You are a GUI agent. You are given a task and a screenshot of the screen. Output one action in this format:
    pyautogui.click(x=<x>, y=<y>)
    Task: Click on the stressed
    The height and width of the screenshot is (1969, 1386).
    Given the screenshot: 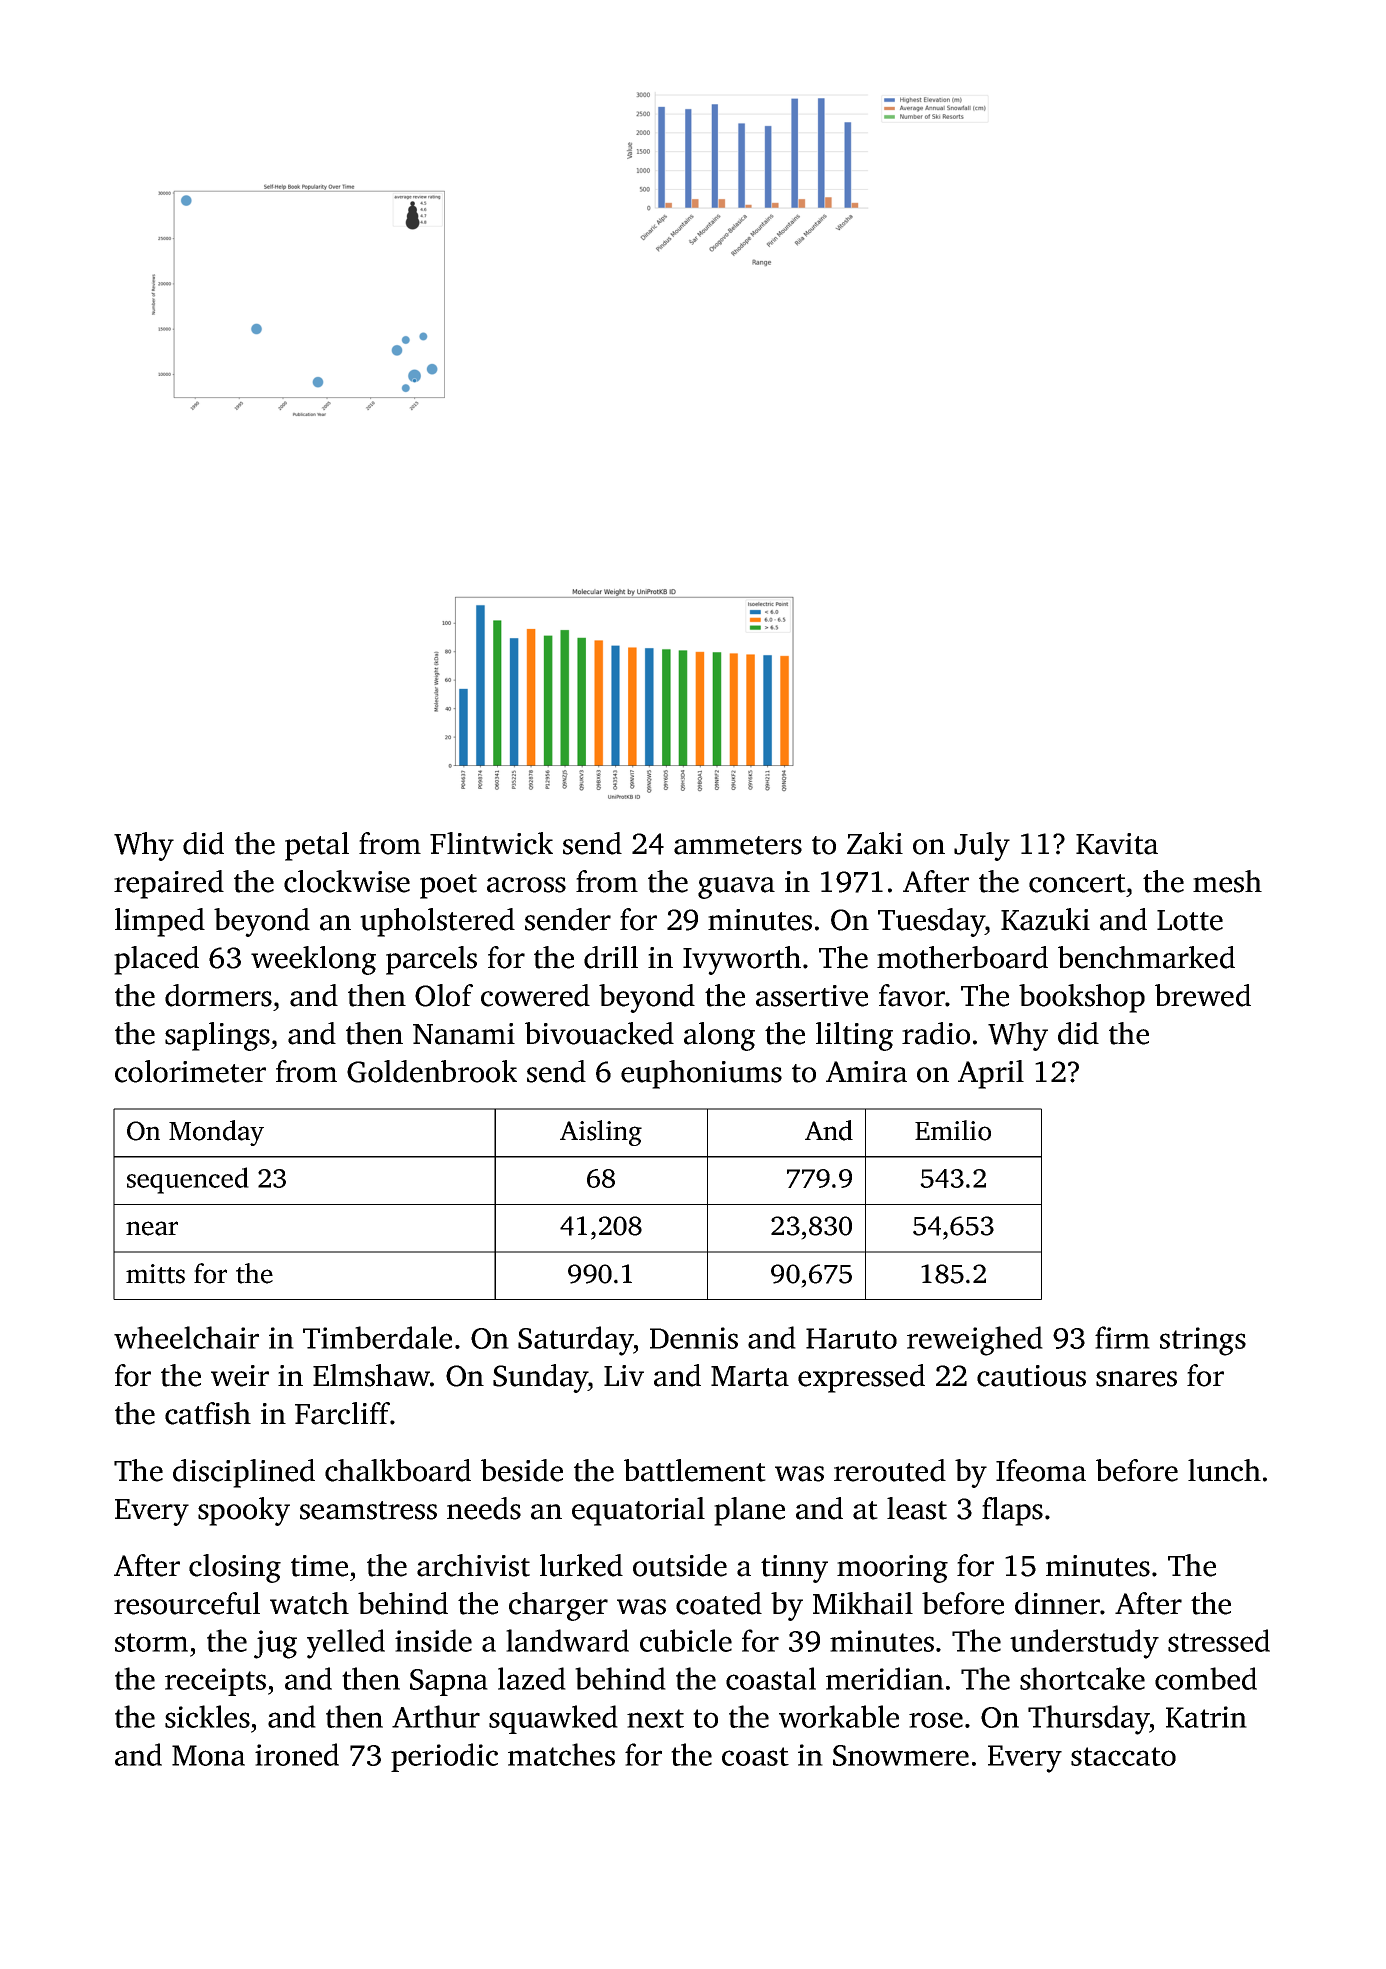 What is the action you would take?
    pyautogui.click(x=1219, y=1640)
